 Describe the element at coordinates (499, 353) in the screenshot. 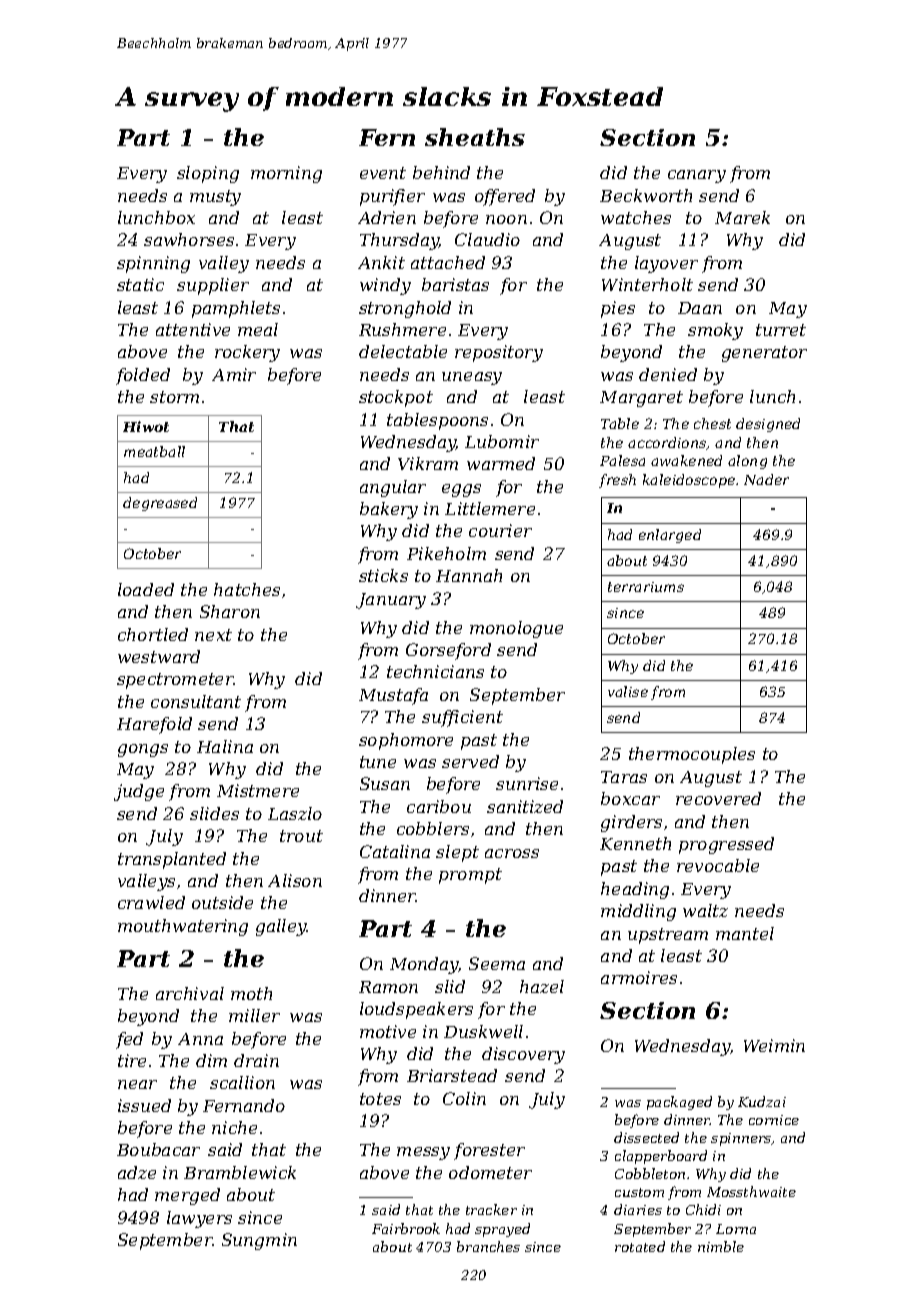

I see `repository` at that location.
